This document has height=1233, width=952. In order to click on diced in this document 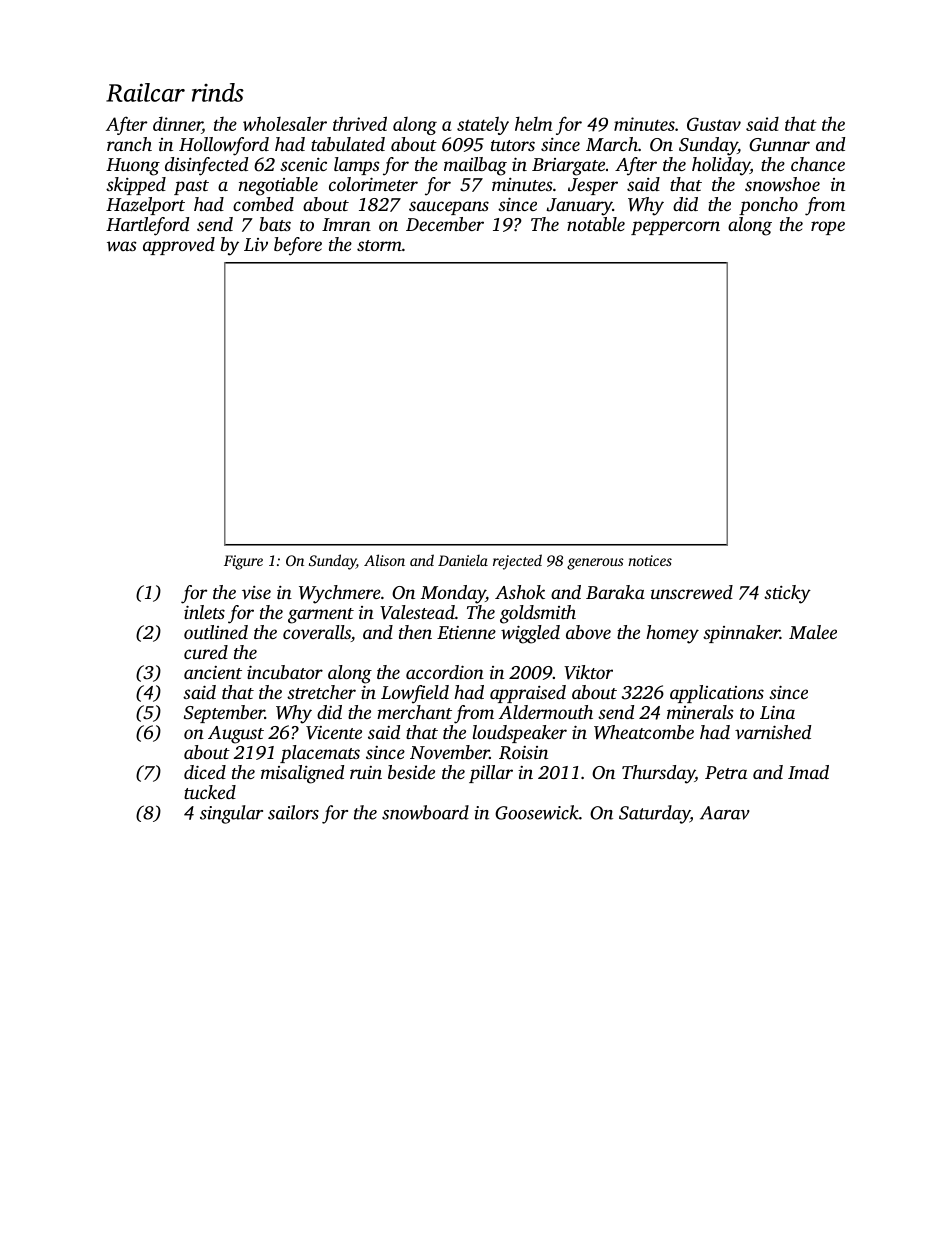, I will do `click(205, 772)`.
